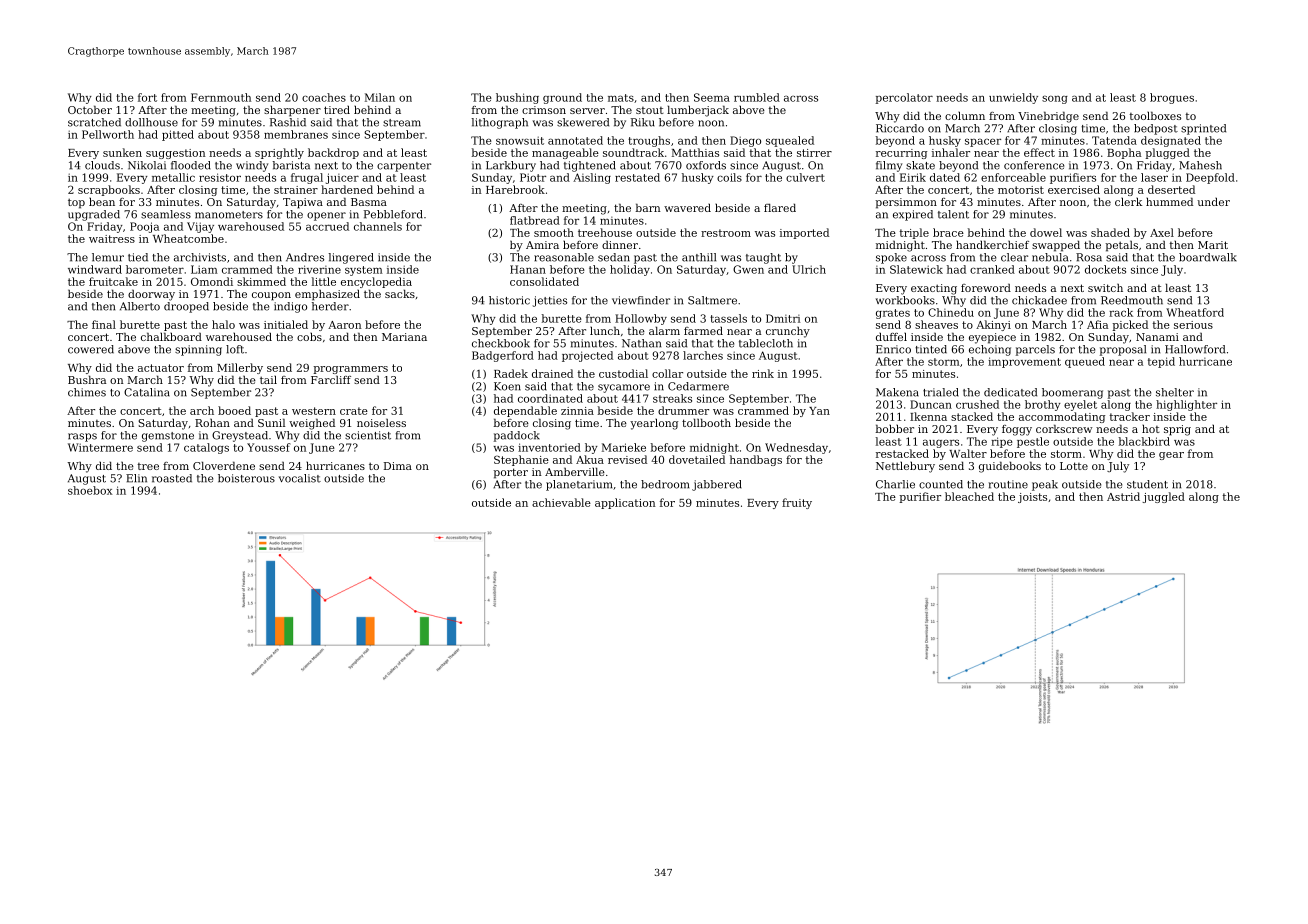 Image resolution: width=1308 pixels, height=924 pixels. I want to click on sheaves, so click(936, 324).
